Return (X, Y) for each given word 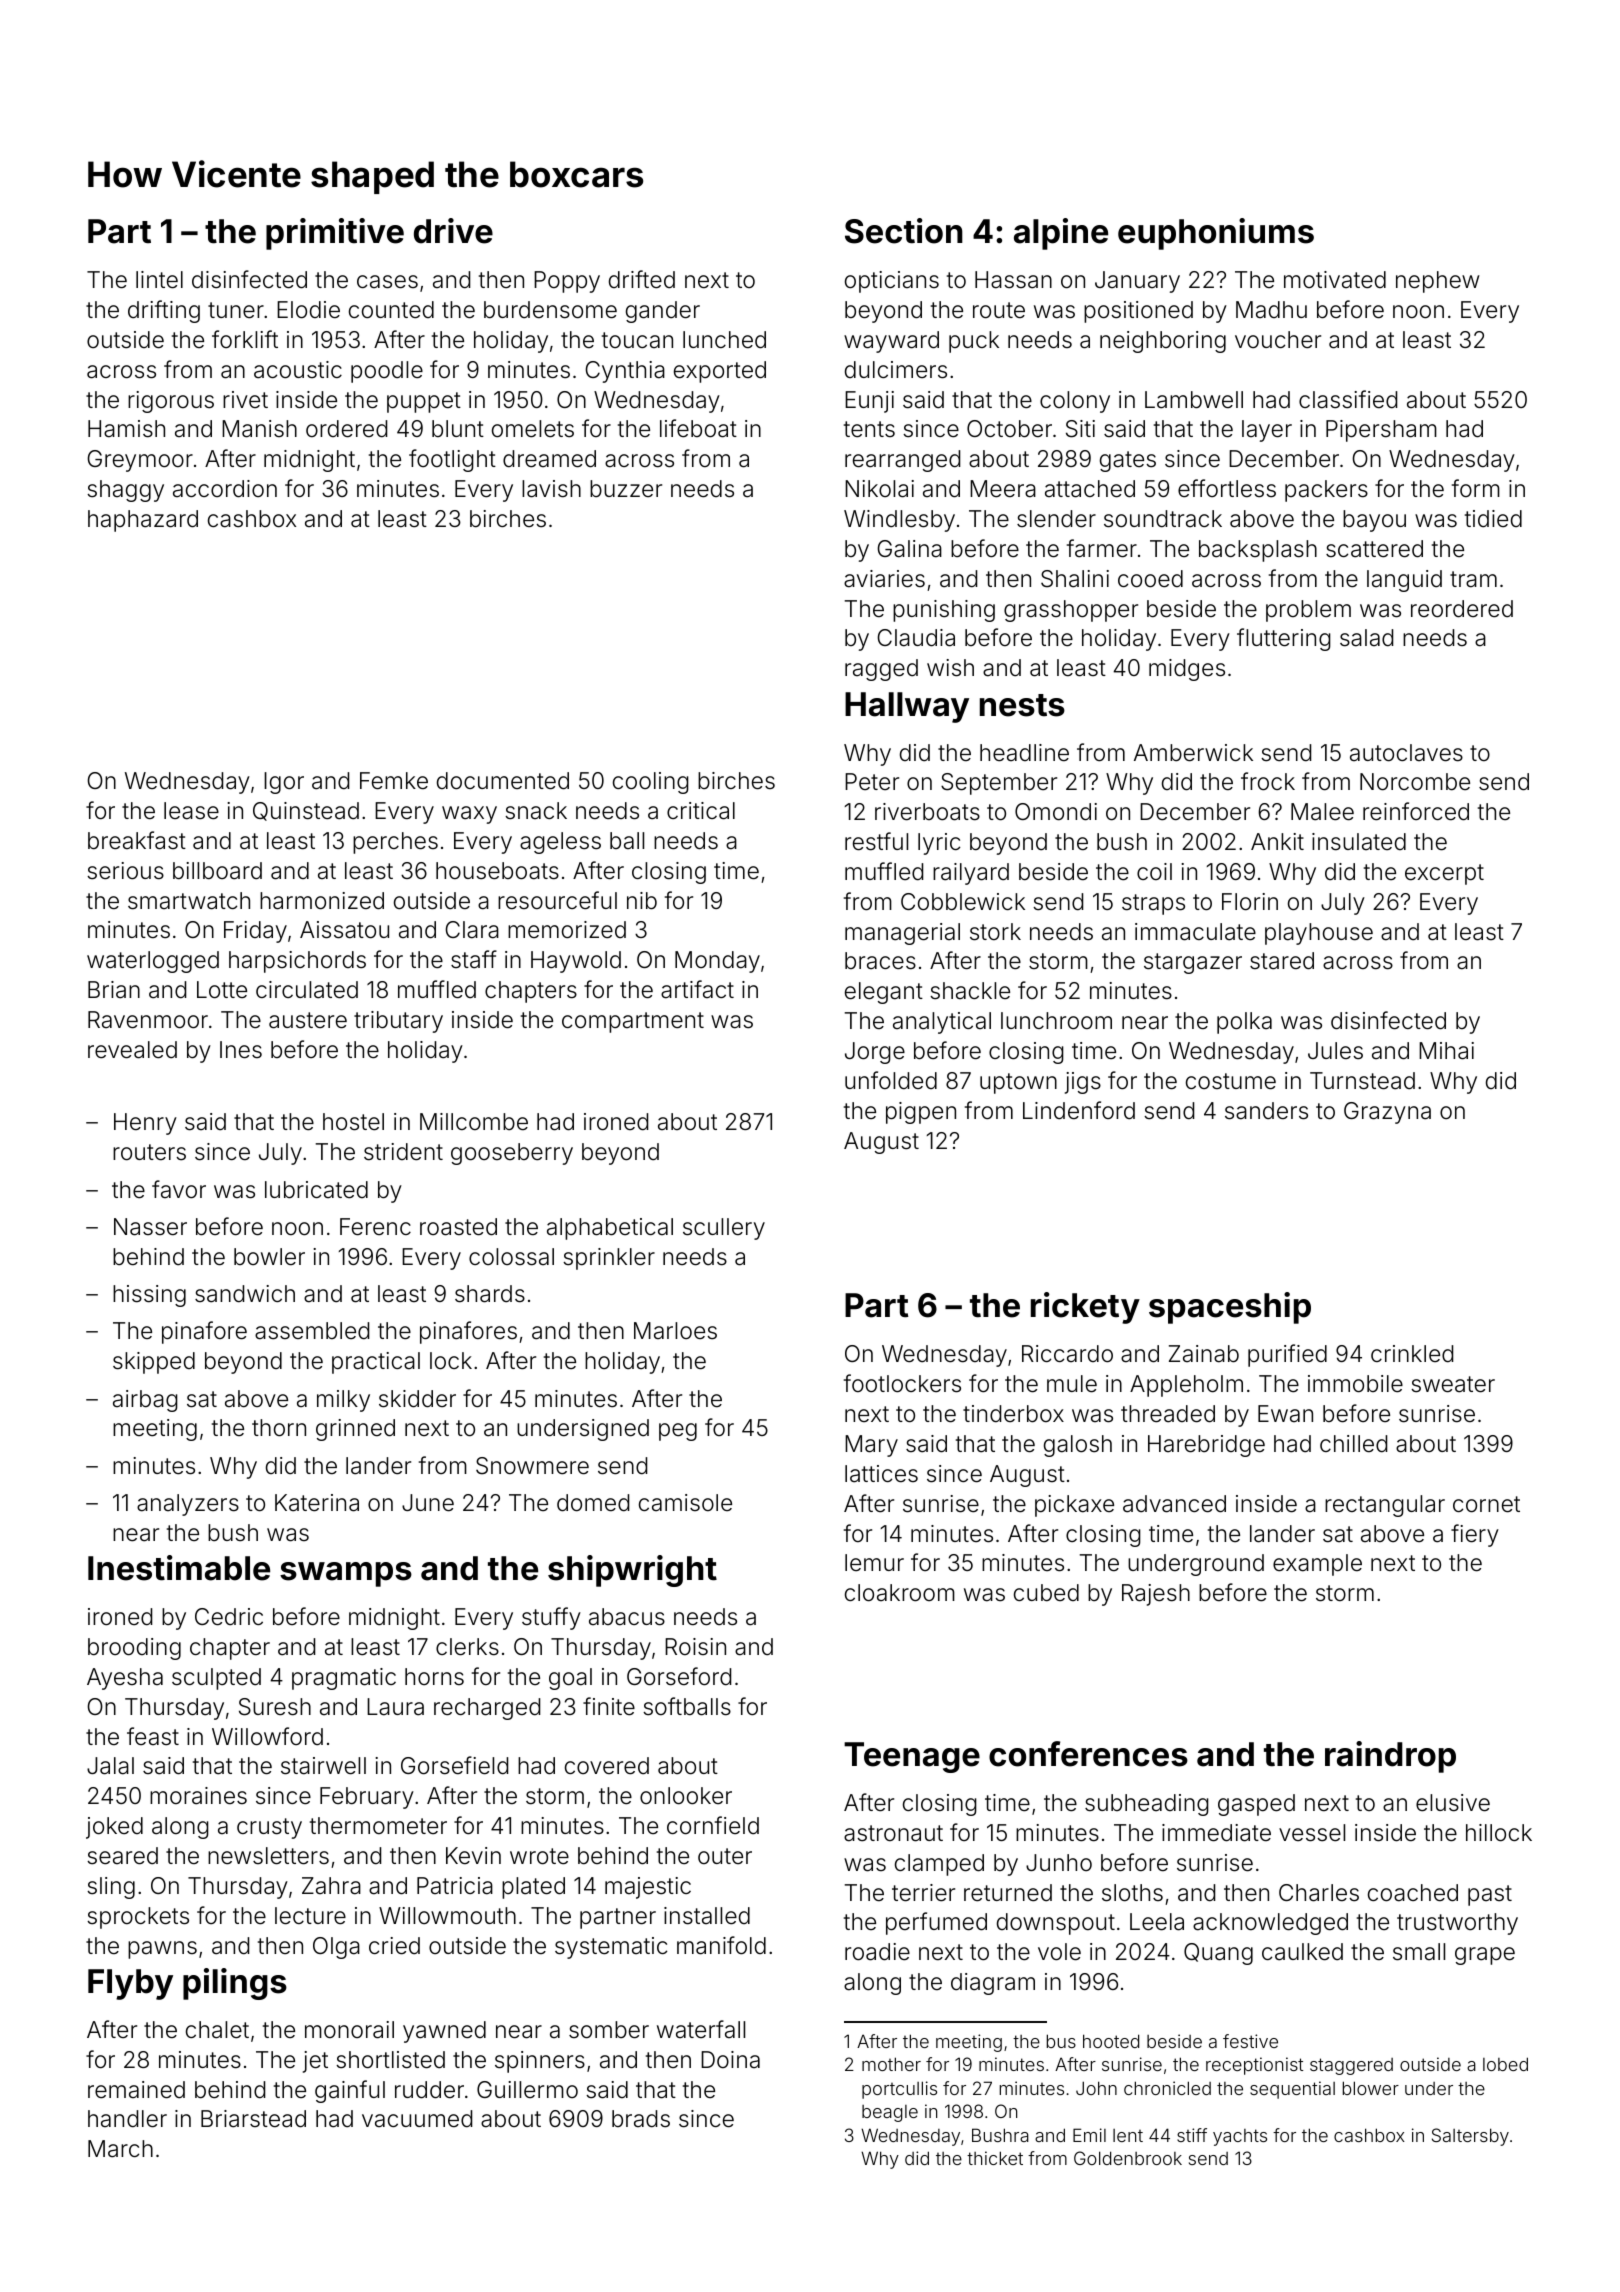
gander (663, 312)
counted (391, 310)
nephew (1438, 282)
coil (1154, 871)
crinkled (1412, 1354)
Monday (717, 962)
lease (191, 811)
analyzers (188, 1505)
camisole (685, 1503)
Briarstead (253, 2119)
